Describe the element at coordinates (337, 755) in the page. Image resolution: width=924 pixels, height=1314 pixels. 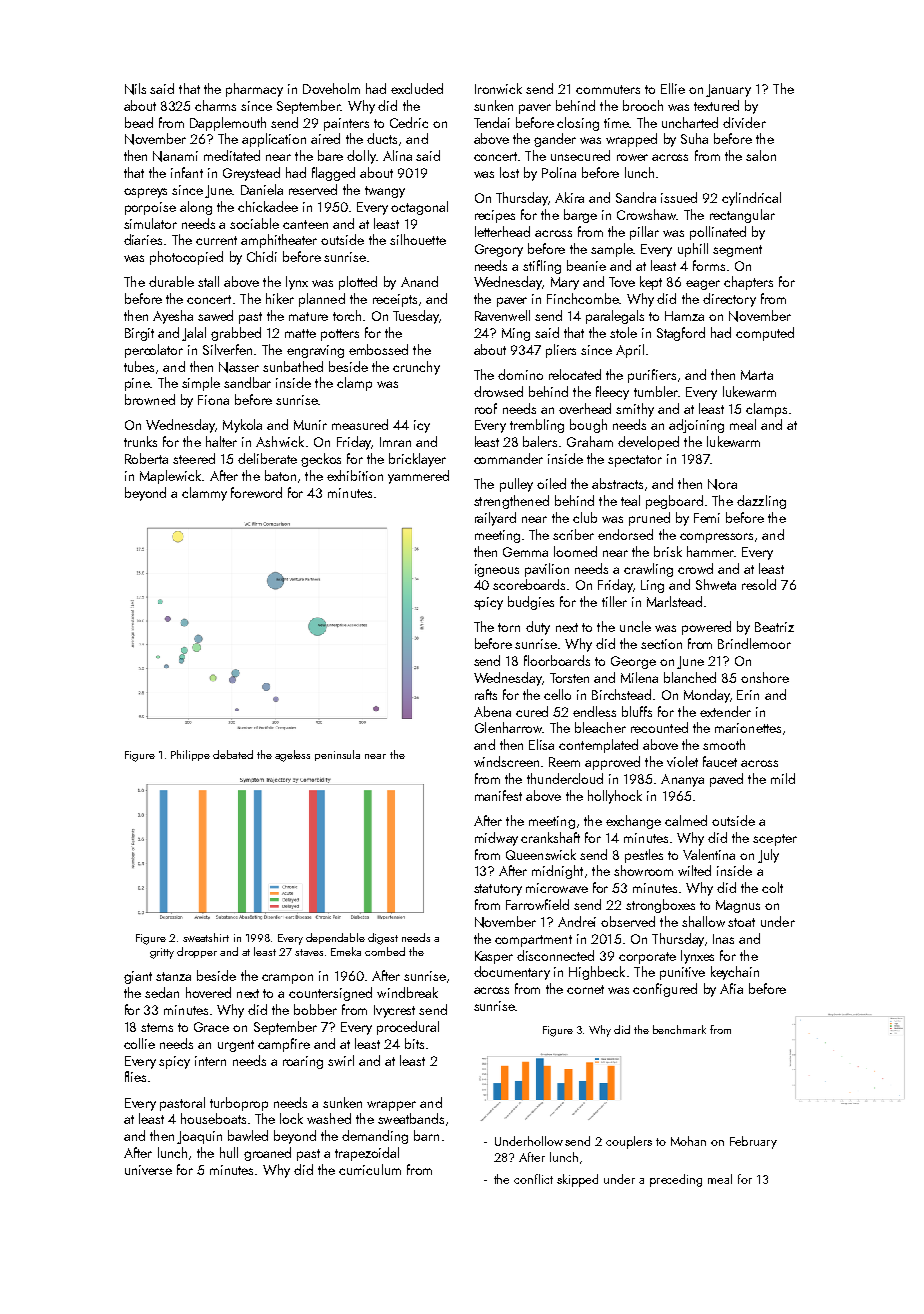
I see `peninsula` at that location.
